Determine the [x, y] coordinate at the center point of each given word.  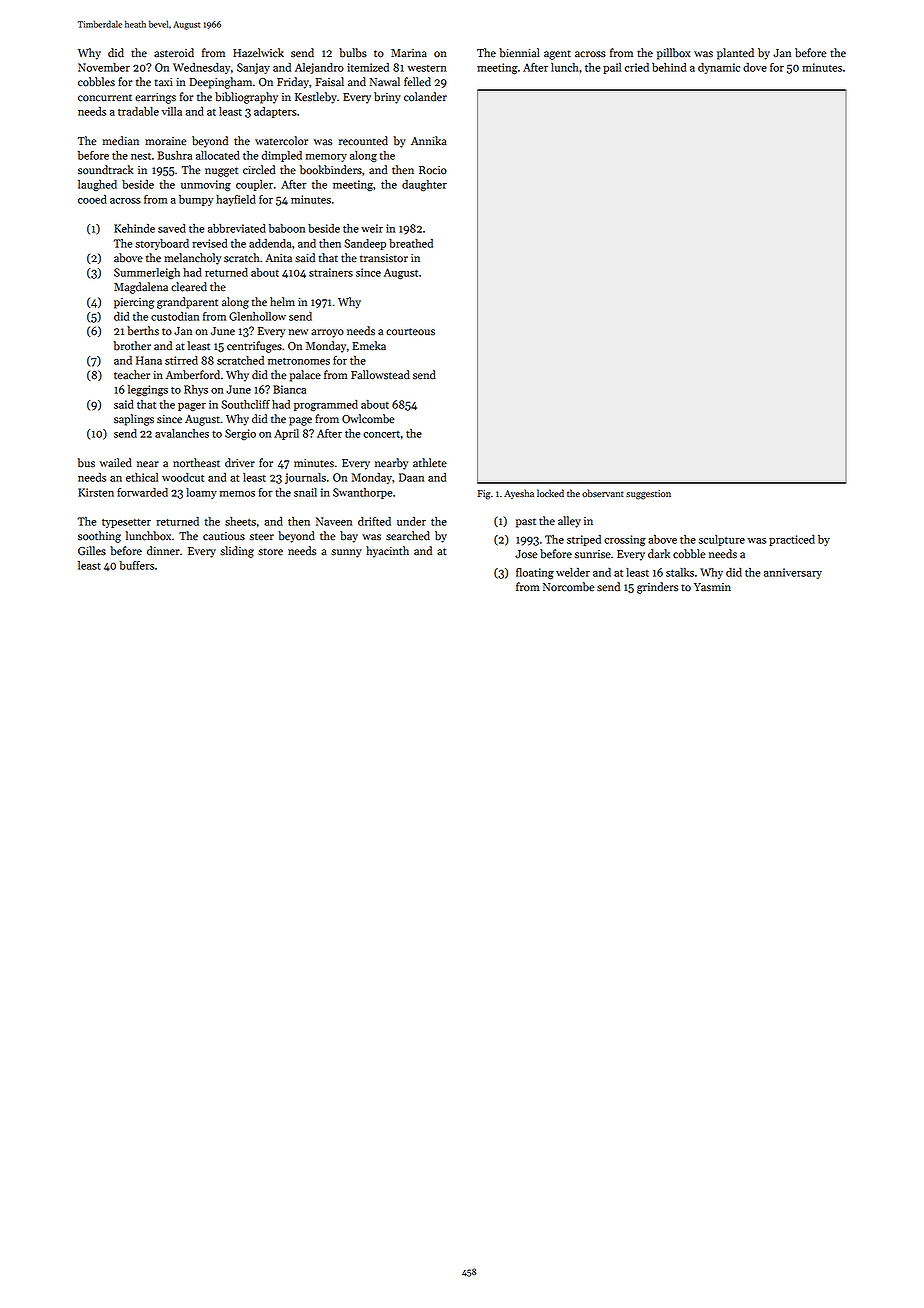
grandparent [187, 303]
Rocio [433, 170]
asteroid [174, 53]
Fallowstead [380, 375]
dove [755, 67]
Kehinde [134, 228]
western [427, 68]
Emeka [369, 345]
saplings [134, 420]
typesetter [126, 523]
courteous [410, 332]
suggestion [648, 495]
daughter [424, 185]
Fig [484, 495]
